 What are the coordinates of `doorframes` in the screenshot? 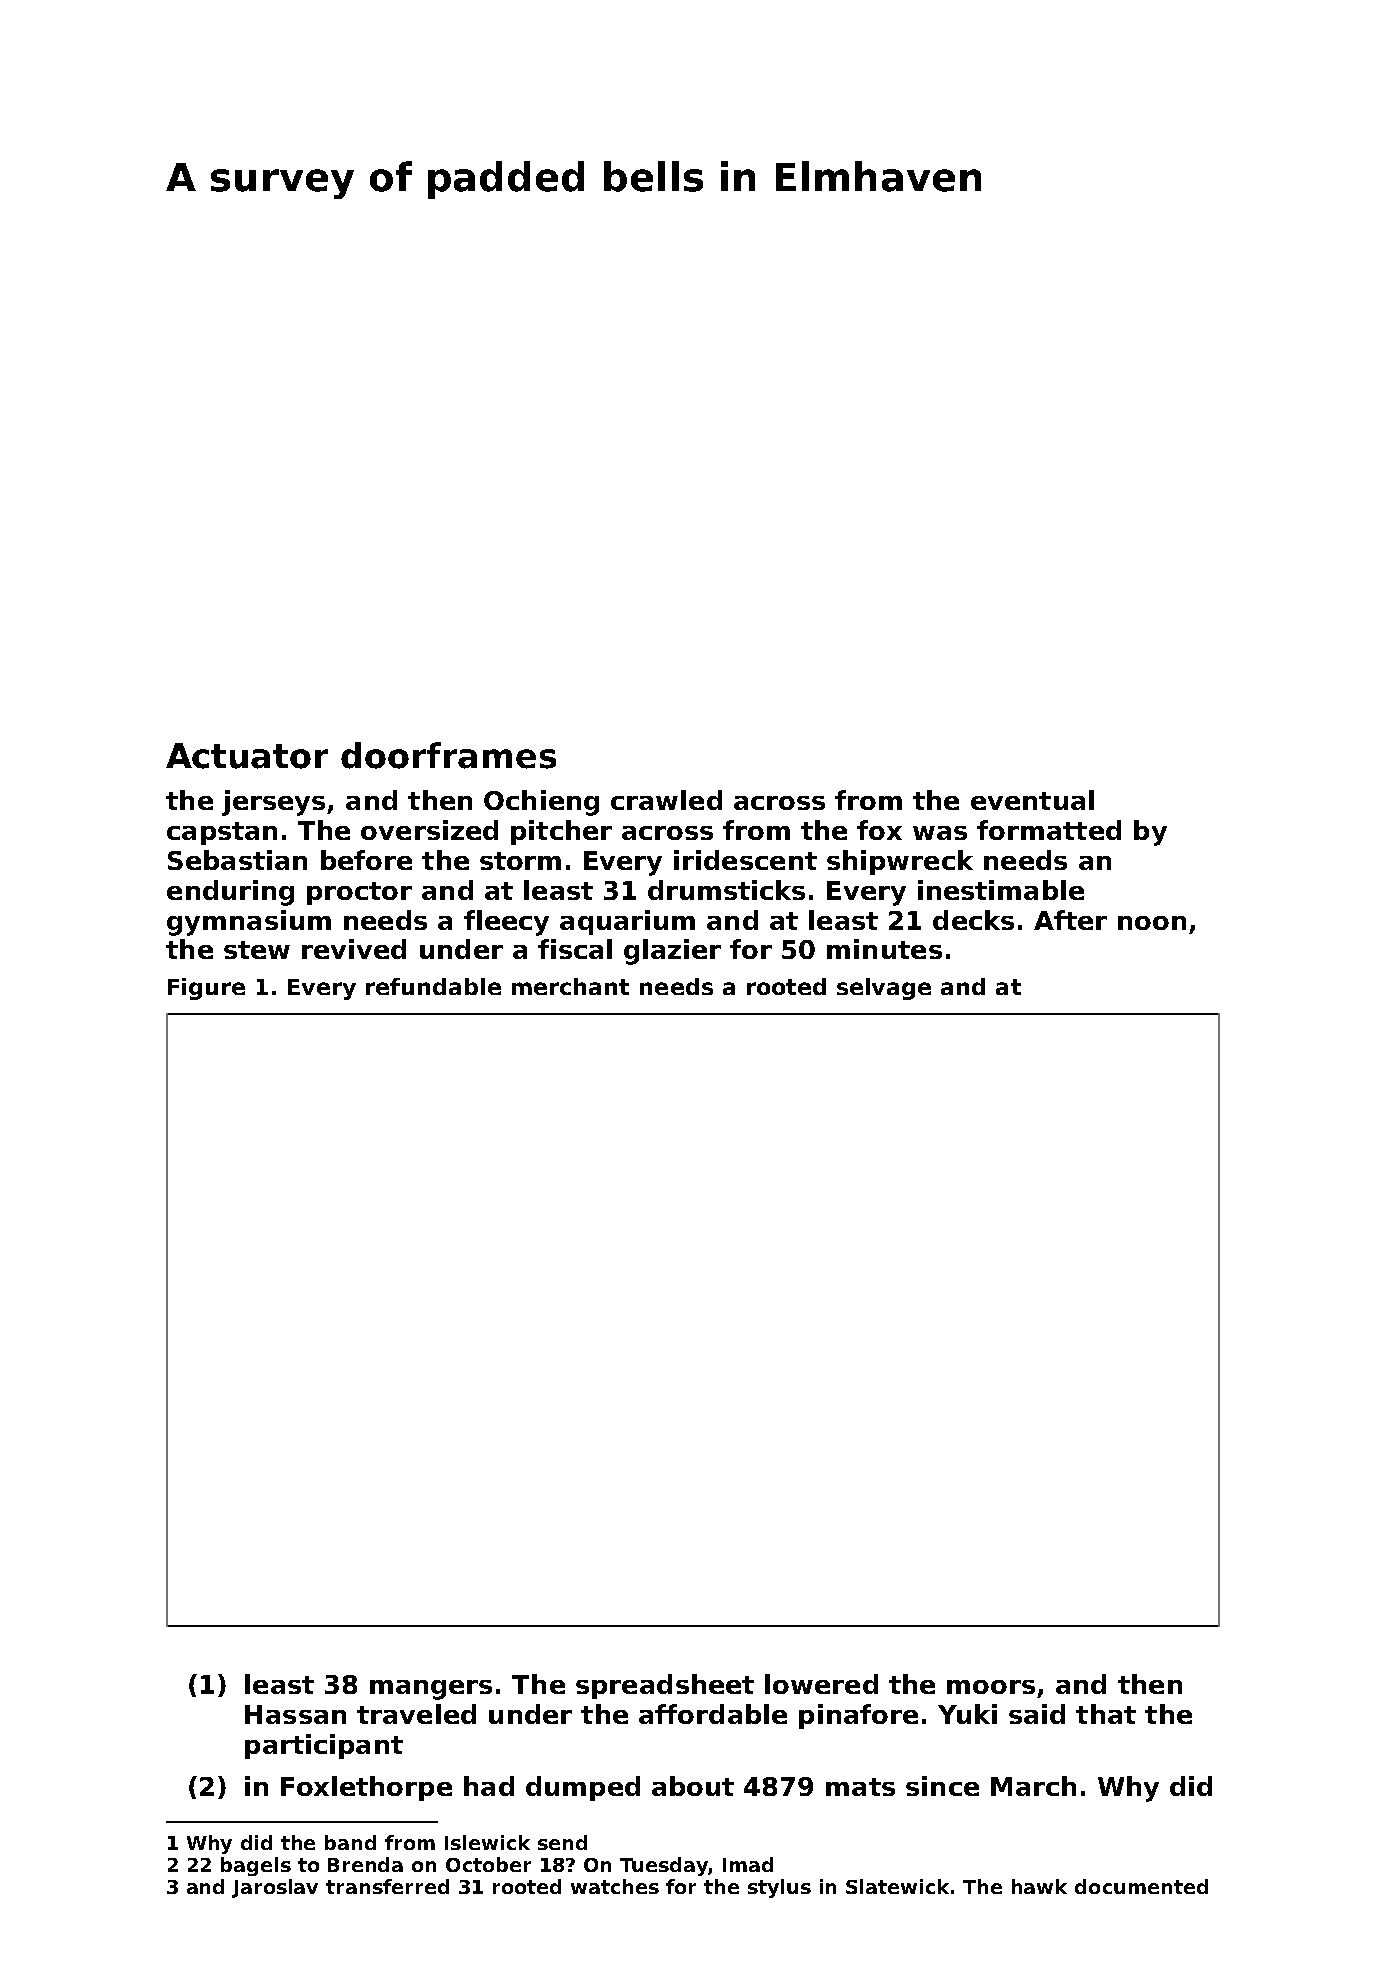 It's located at (448, 755).
